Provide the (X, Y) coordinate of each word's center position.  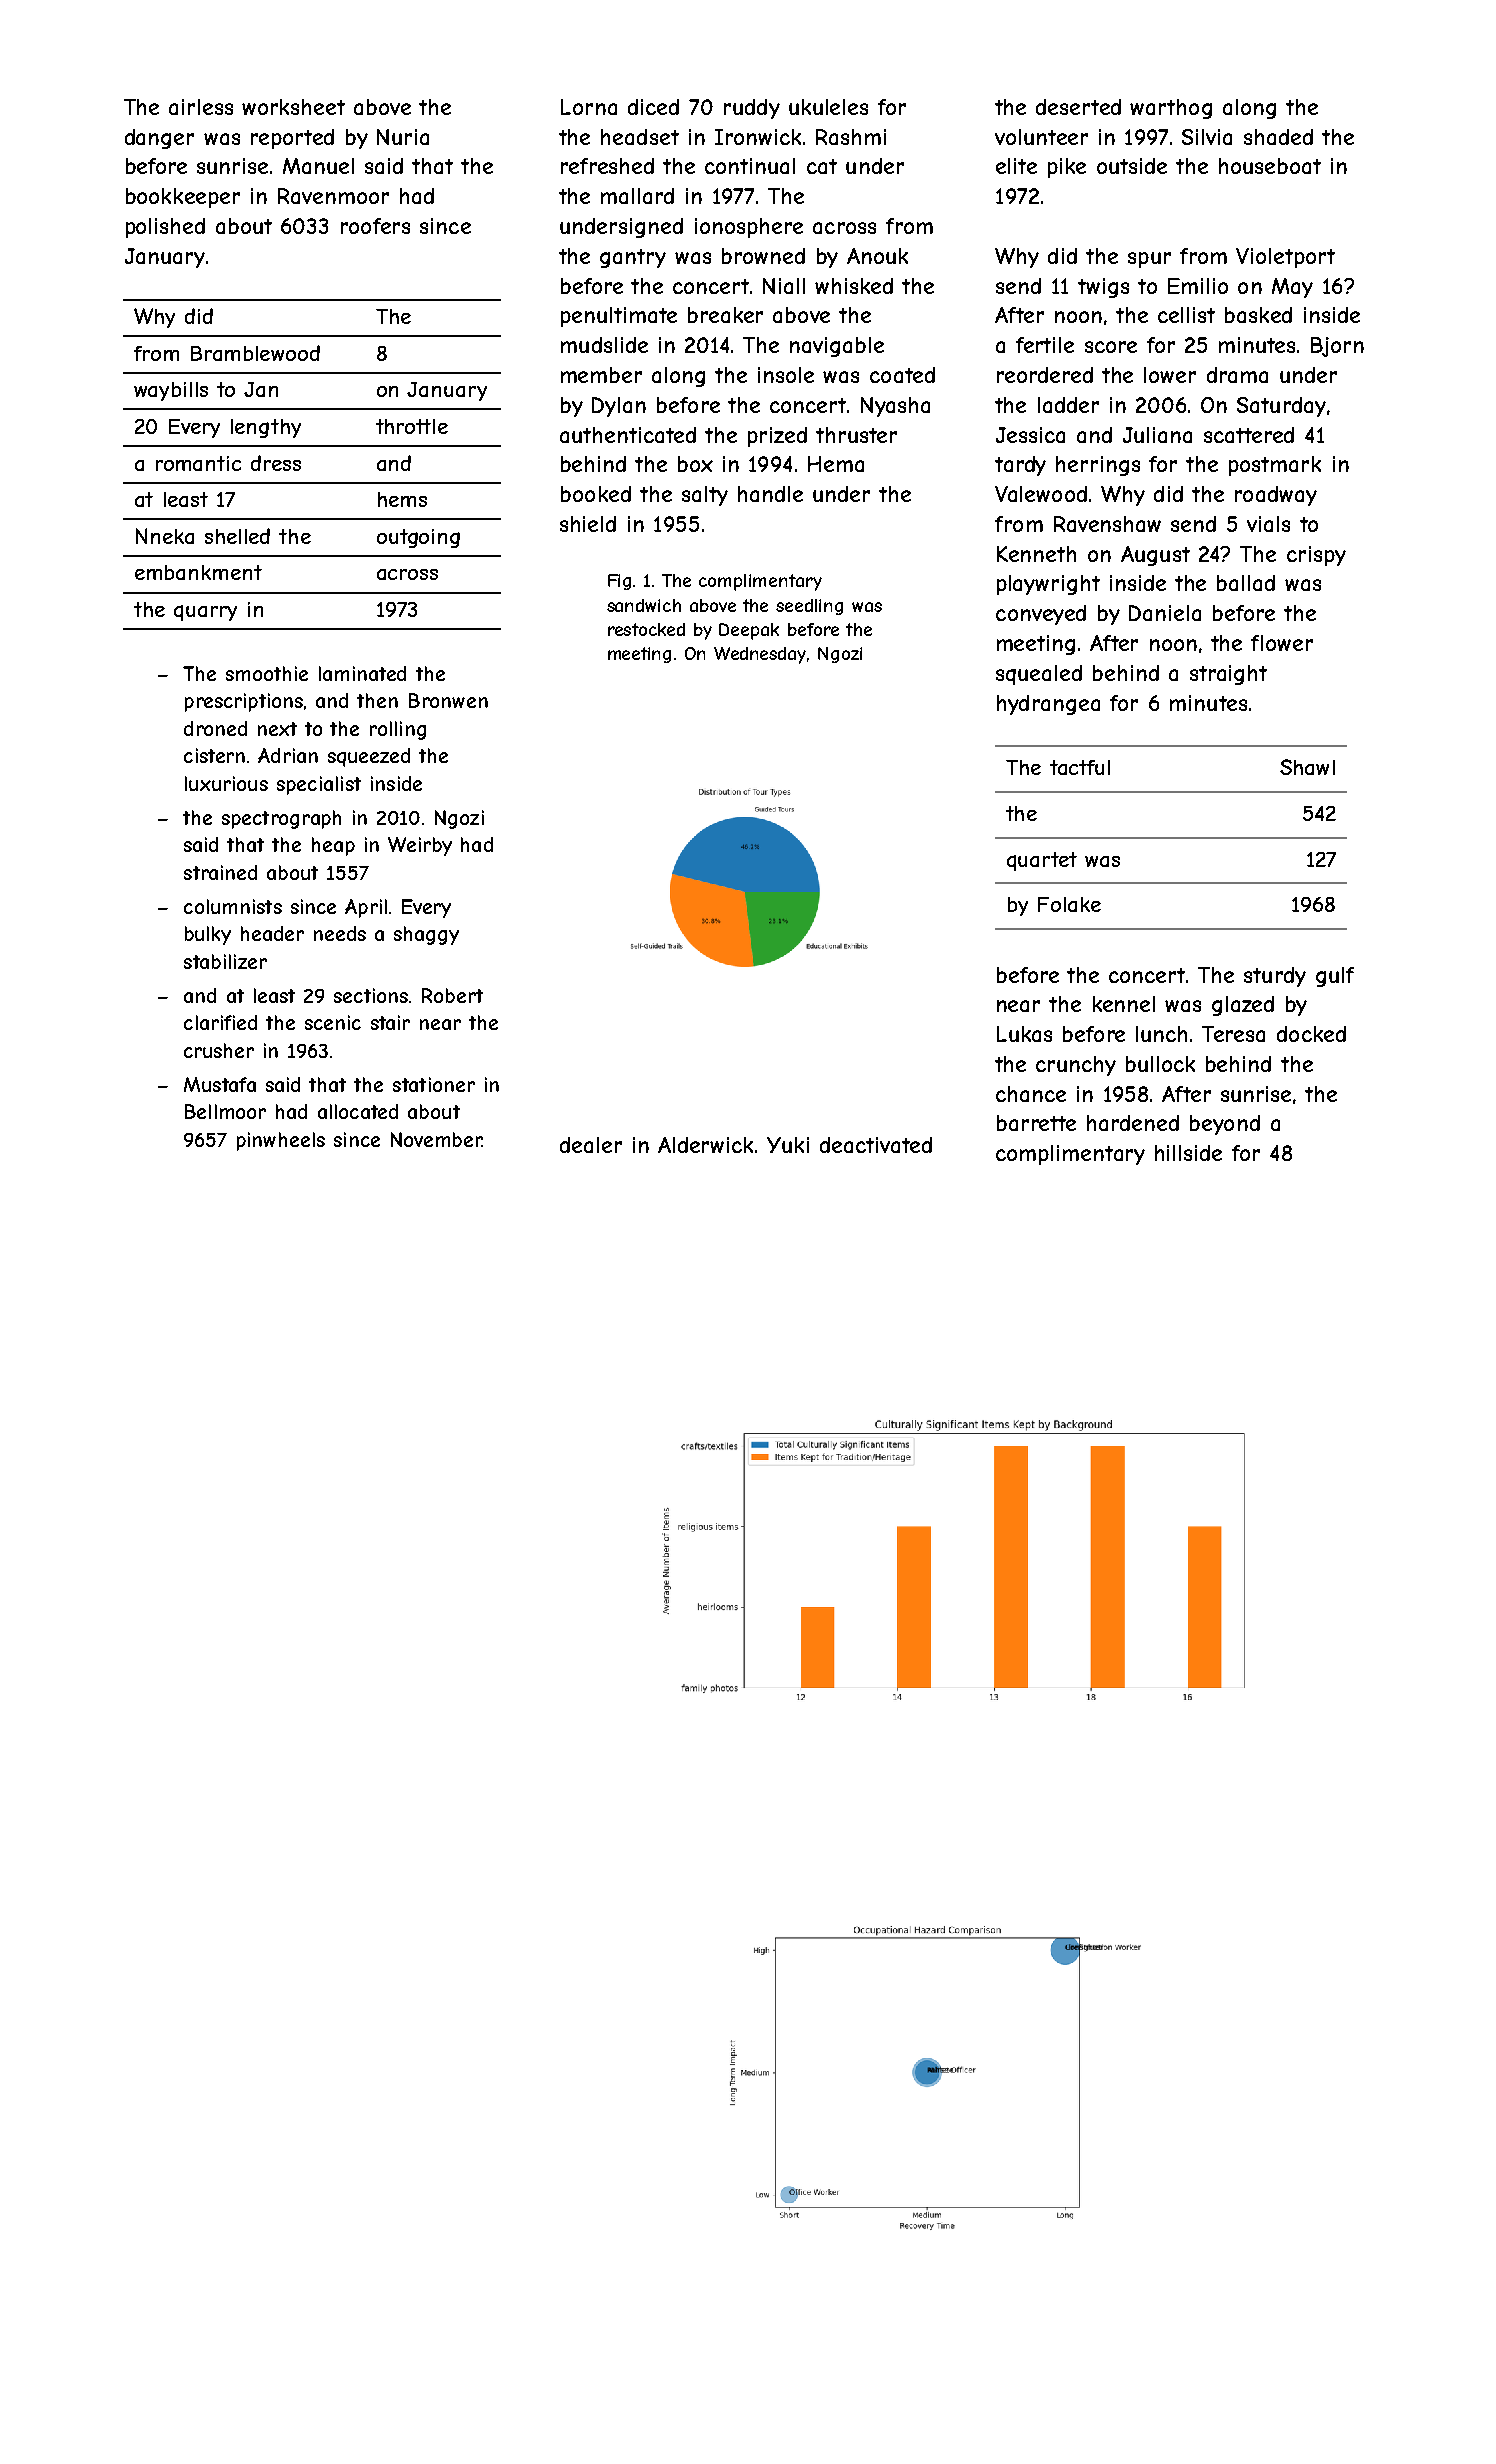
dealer (591, 1145)
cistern (214, 755)
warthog (1171, 109)
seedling (809, 607)
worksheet (293, 107)
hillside (1188, 1153)
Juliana (1157, 435)
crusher (219, 1050)
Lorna (589, 107)
